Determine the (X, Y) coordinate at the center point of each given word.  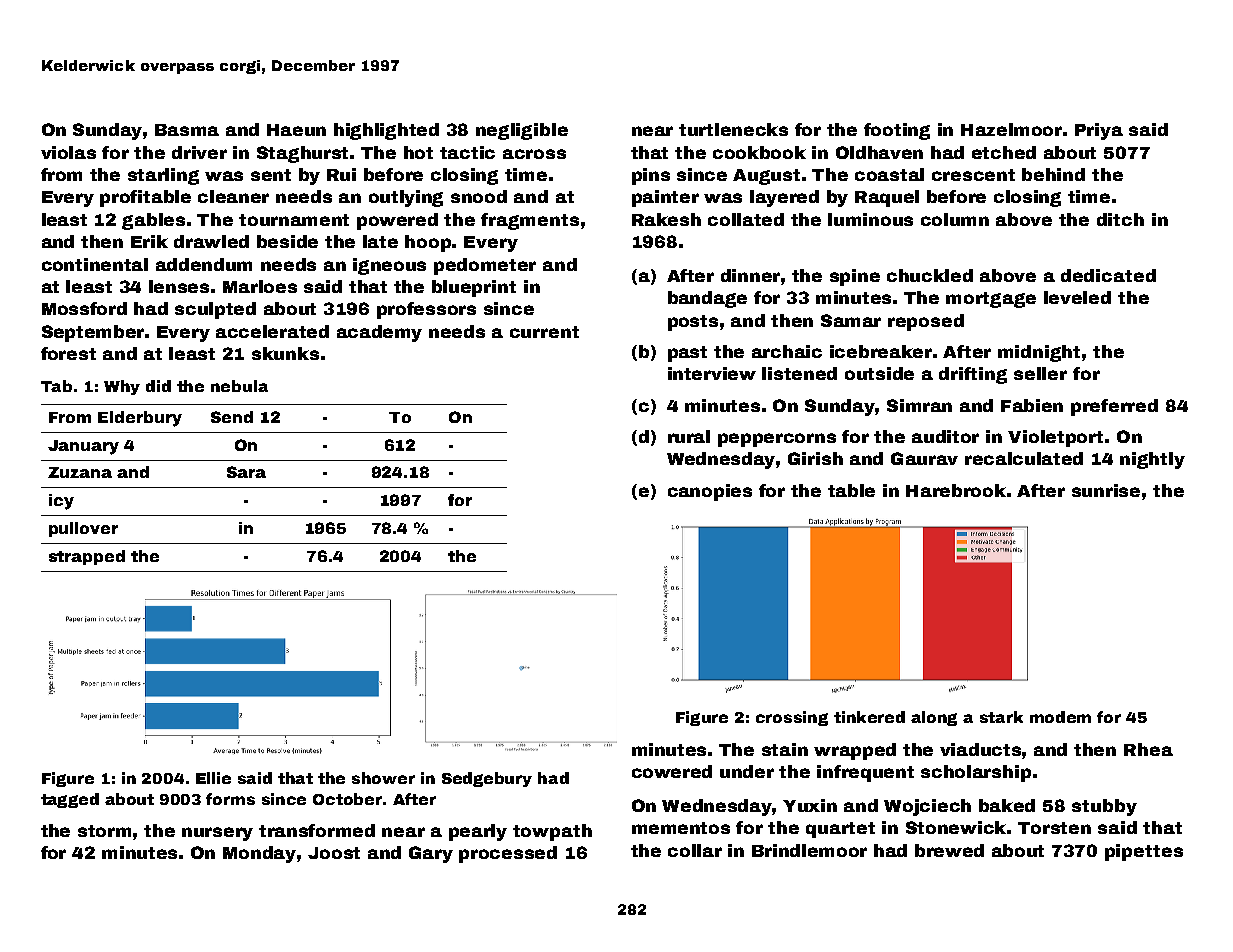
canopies (710, 492)
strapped (87, 557)
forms (230, 799)
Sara (246, 472)
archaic (787, 351)
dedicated (1108, 275)
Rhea (1148, 749)
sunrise (1106, 490)
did (158, 386)
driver (199, 152)
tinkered (869, 717)
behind (1053, 174)
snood (479, 196)
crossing (792, 718)
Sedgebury (487, 779)
